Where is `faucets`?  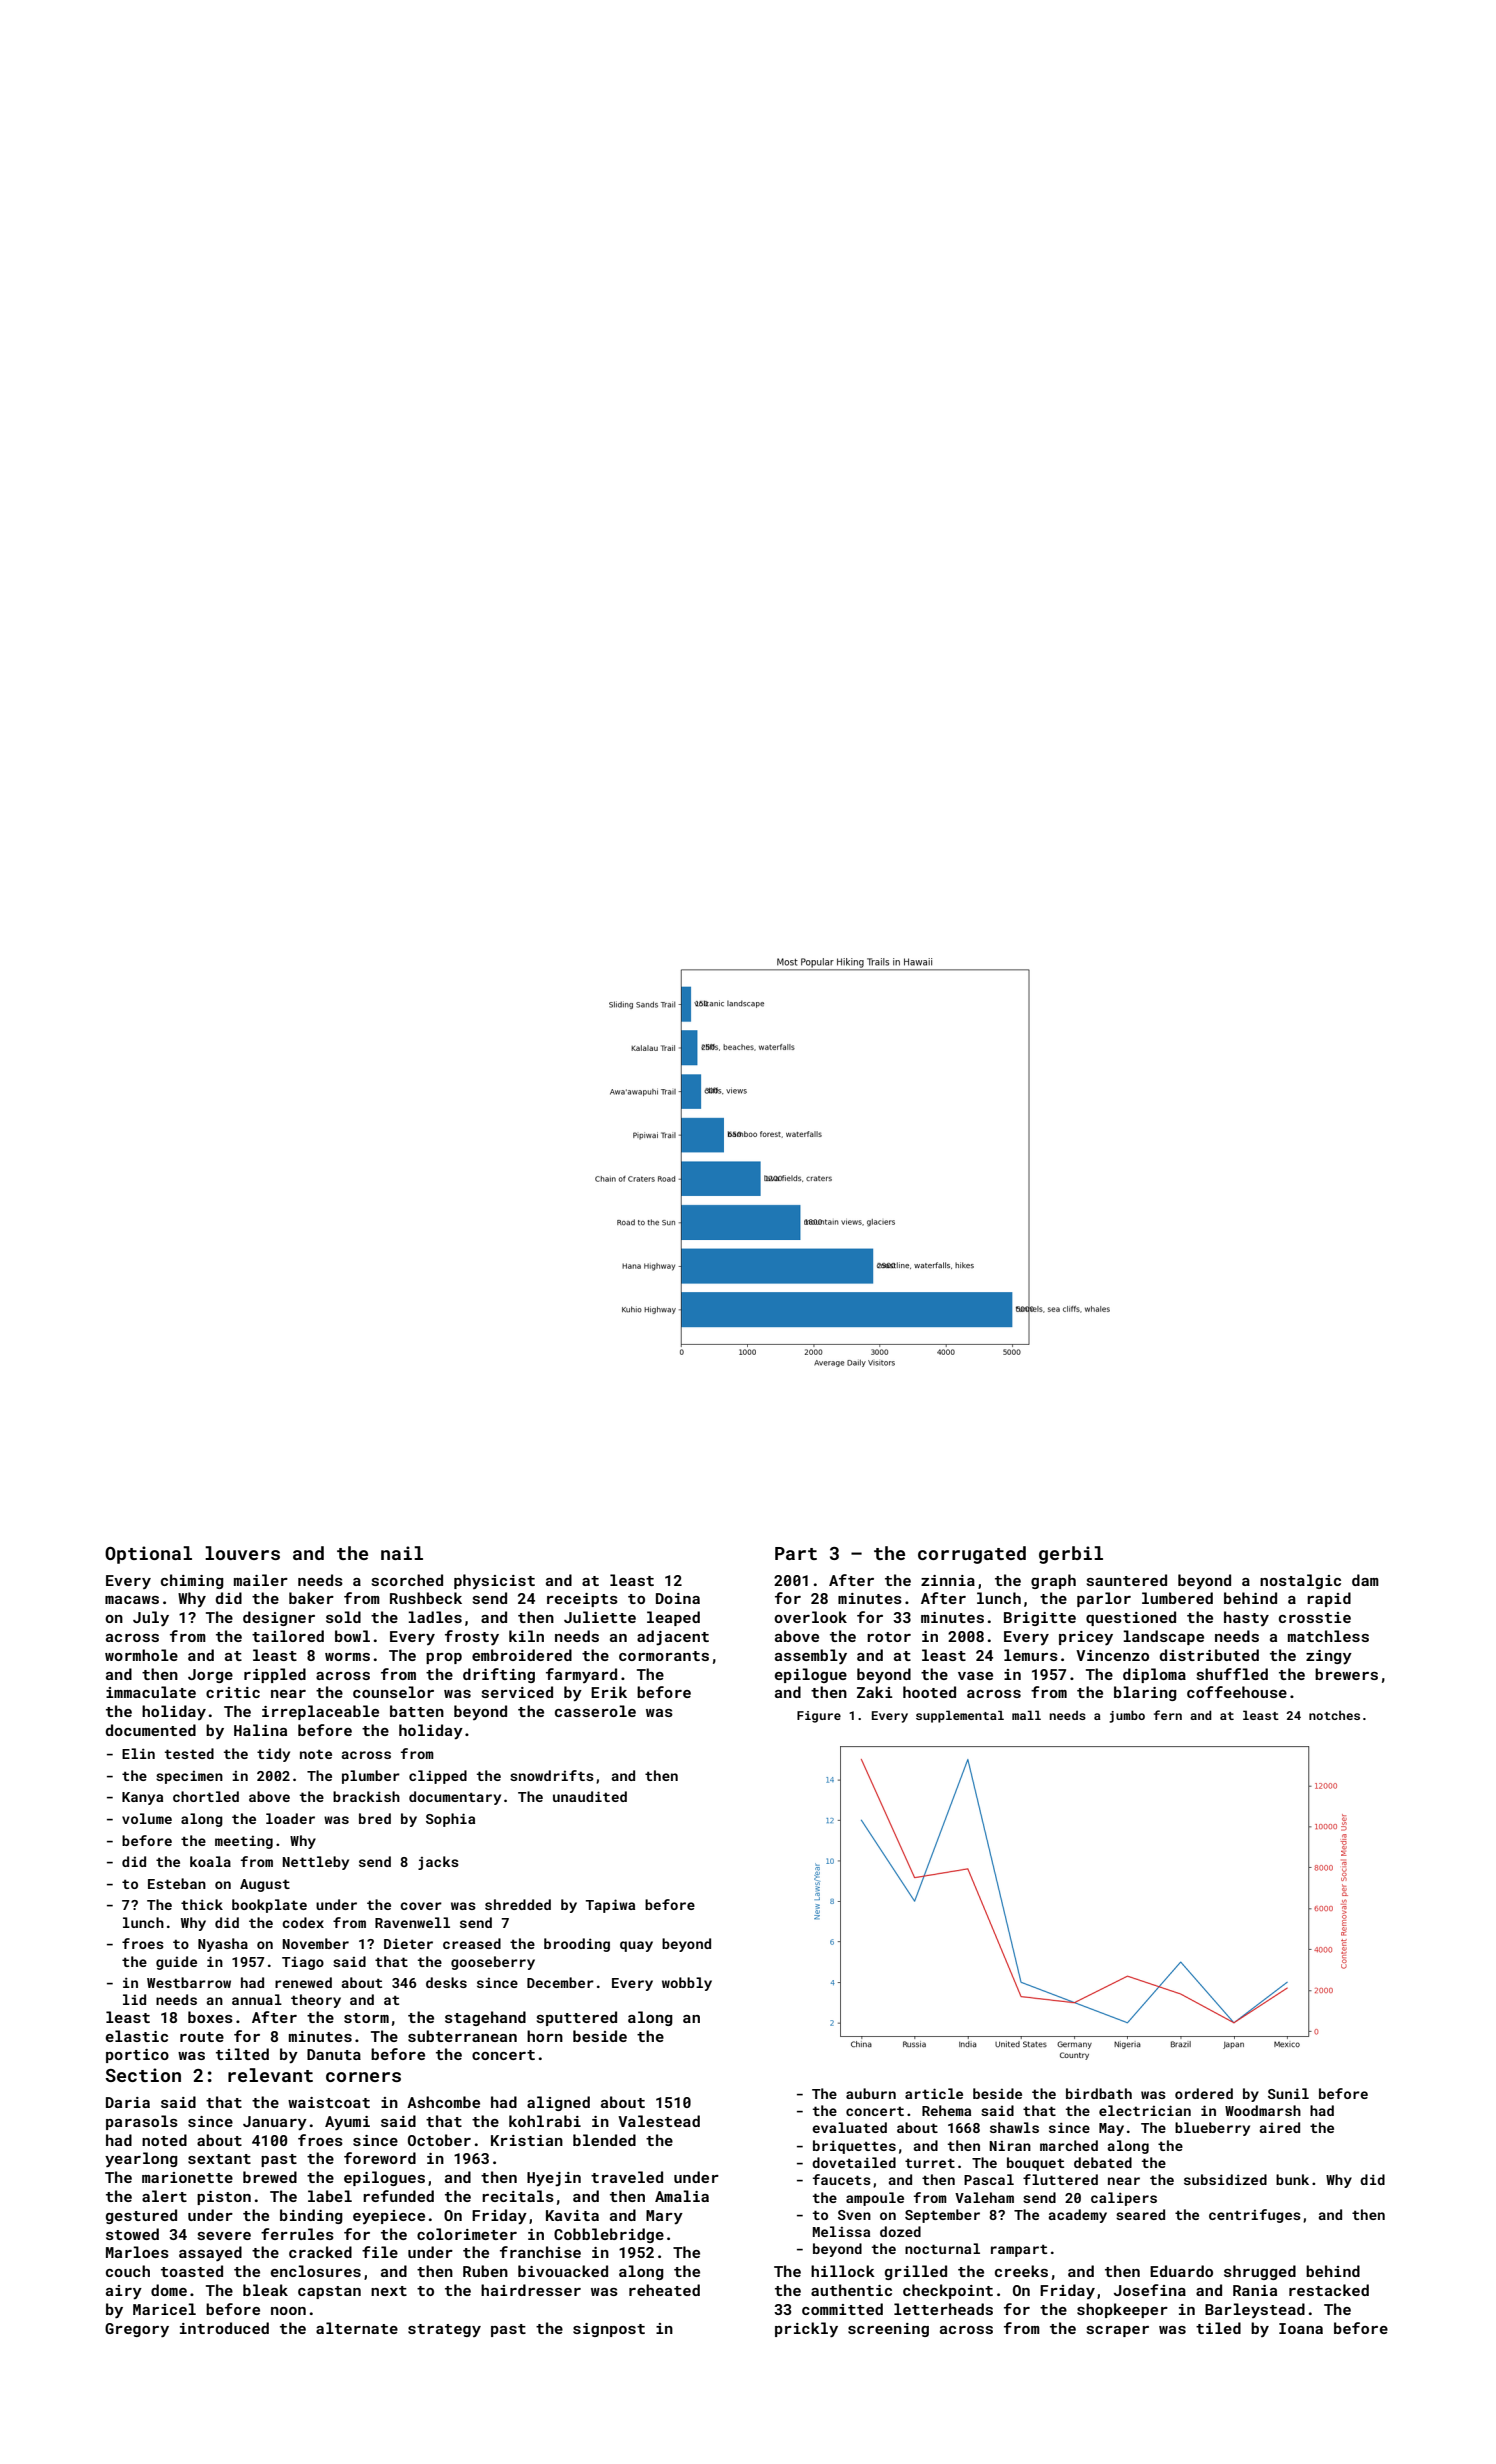 faucets is located at coordinates (842, 2179).
